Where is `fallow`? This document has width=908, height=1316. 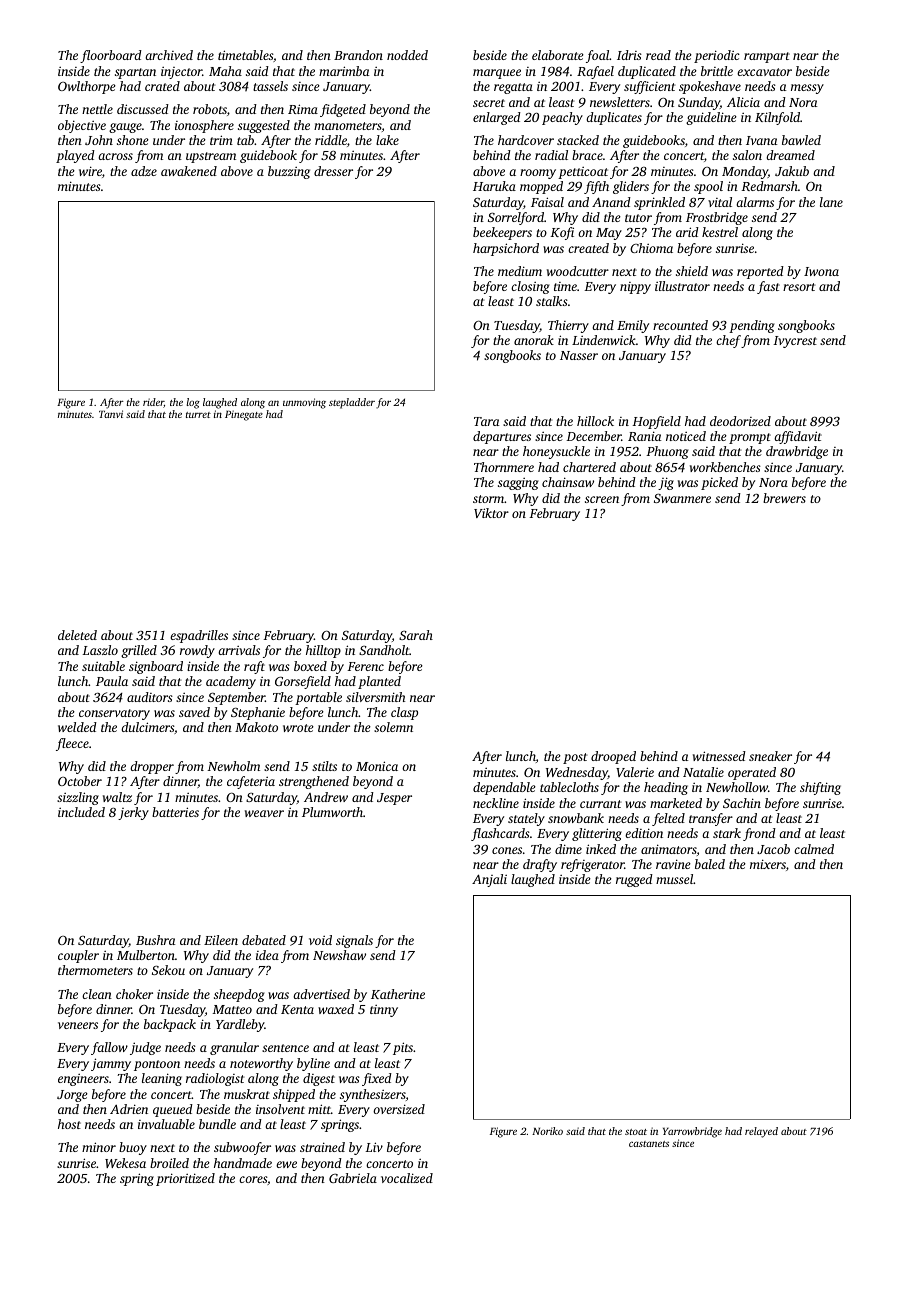
fallow is located at coordinates (109, 1048).
